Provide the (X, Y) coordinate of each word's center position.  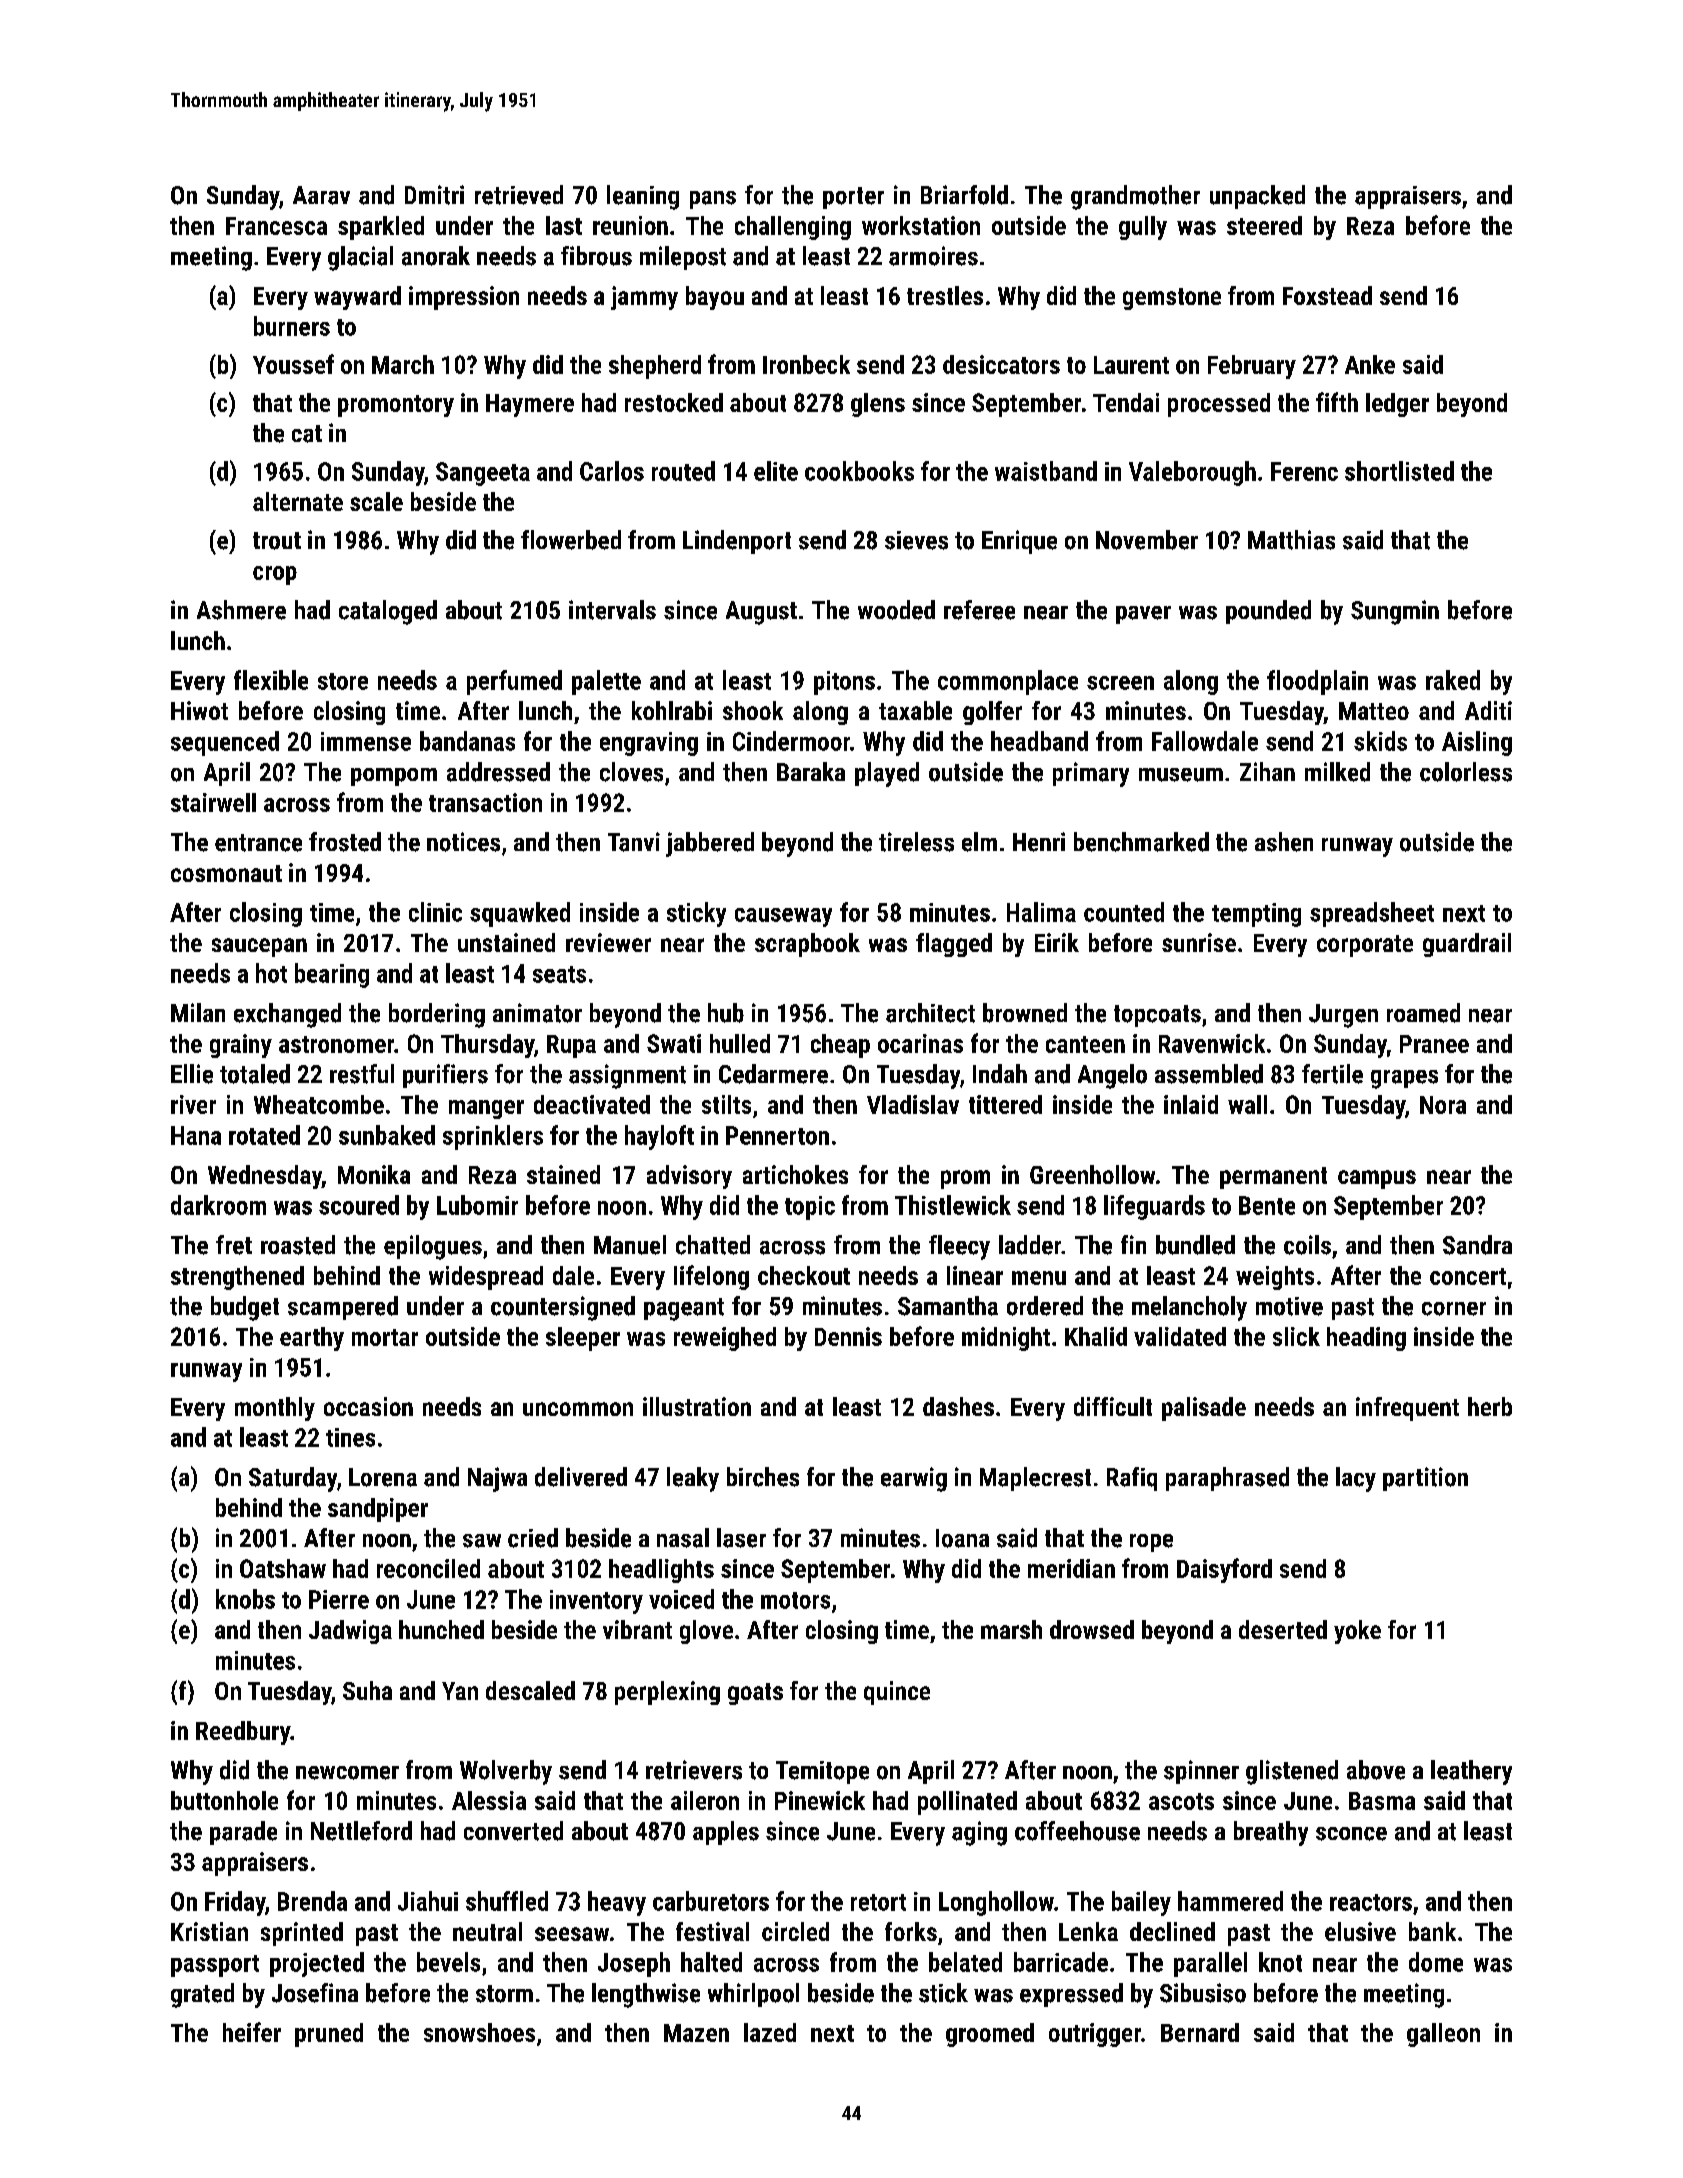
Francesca (276, 226)
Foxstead (1327, 295)
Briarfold (964, 195)
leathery (1471, 1772)
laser (741, 1538)
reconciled (428, 1568)
